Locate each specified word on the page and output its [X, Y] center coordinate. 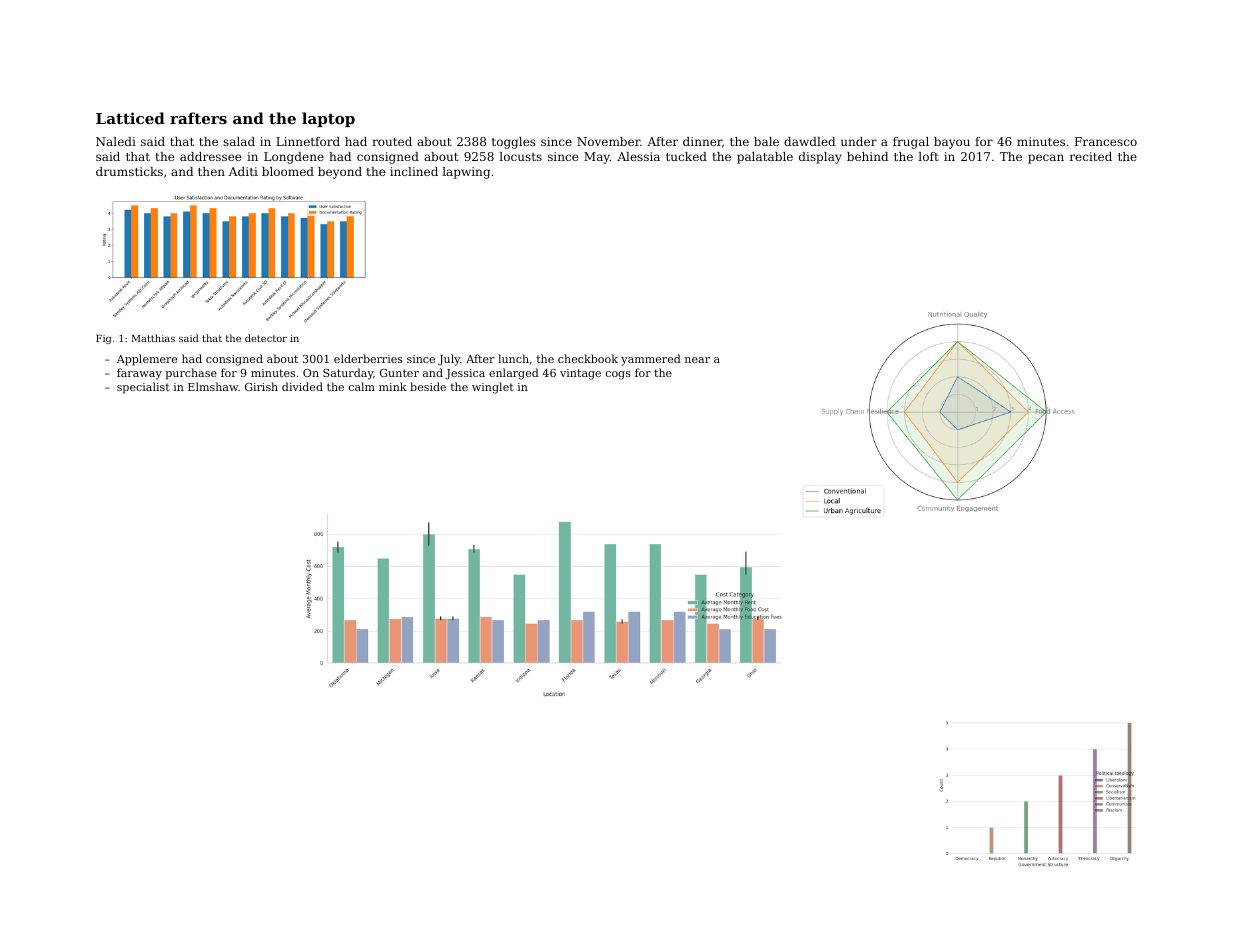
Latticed [130, 118]
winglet [493, 388]
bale [766, 141]
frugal [911, 143]
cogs [618, 375]
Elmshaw [213, 386]
